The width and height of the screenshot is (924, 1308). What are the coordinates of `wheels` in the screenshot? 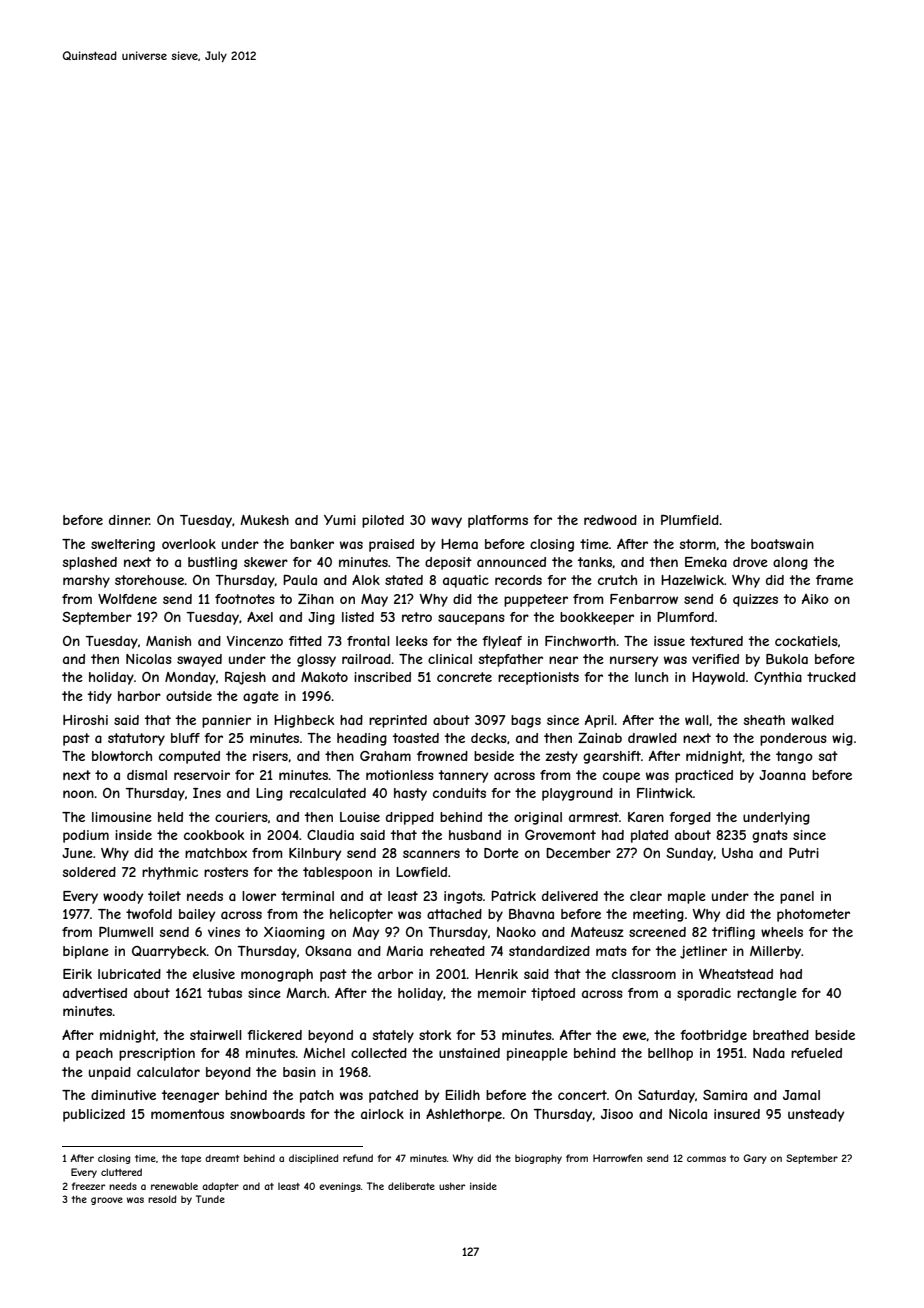 It's located at (782, 932).
